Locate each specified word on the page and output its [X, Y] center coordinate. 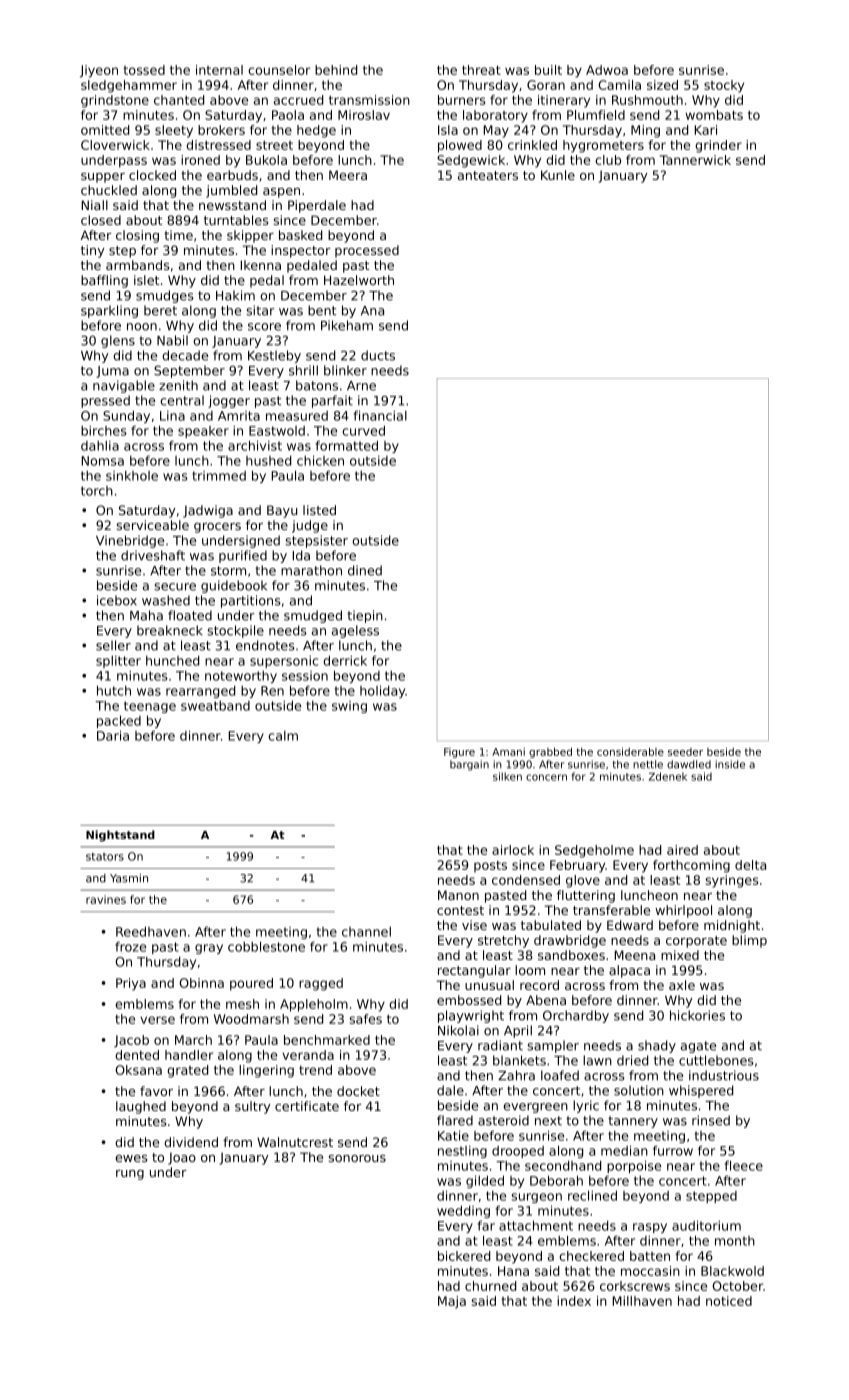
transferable [611, 910]
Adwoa [607, 70]
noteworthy [241, 677]
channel [366, 932]
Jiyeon [99, 71]
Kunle [558, 175]
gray [209, 949]
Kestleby [274, 356]
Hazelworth [359, 280]
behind [336, 70]
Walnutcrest [295, 1142]
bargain [469, 765]
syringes [732, 881]
